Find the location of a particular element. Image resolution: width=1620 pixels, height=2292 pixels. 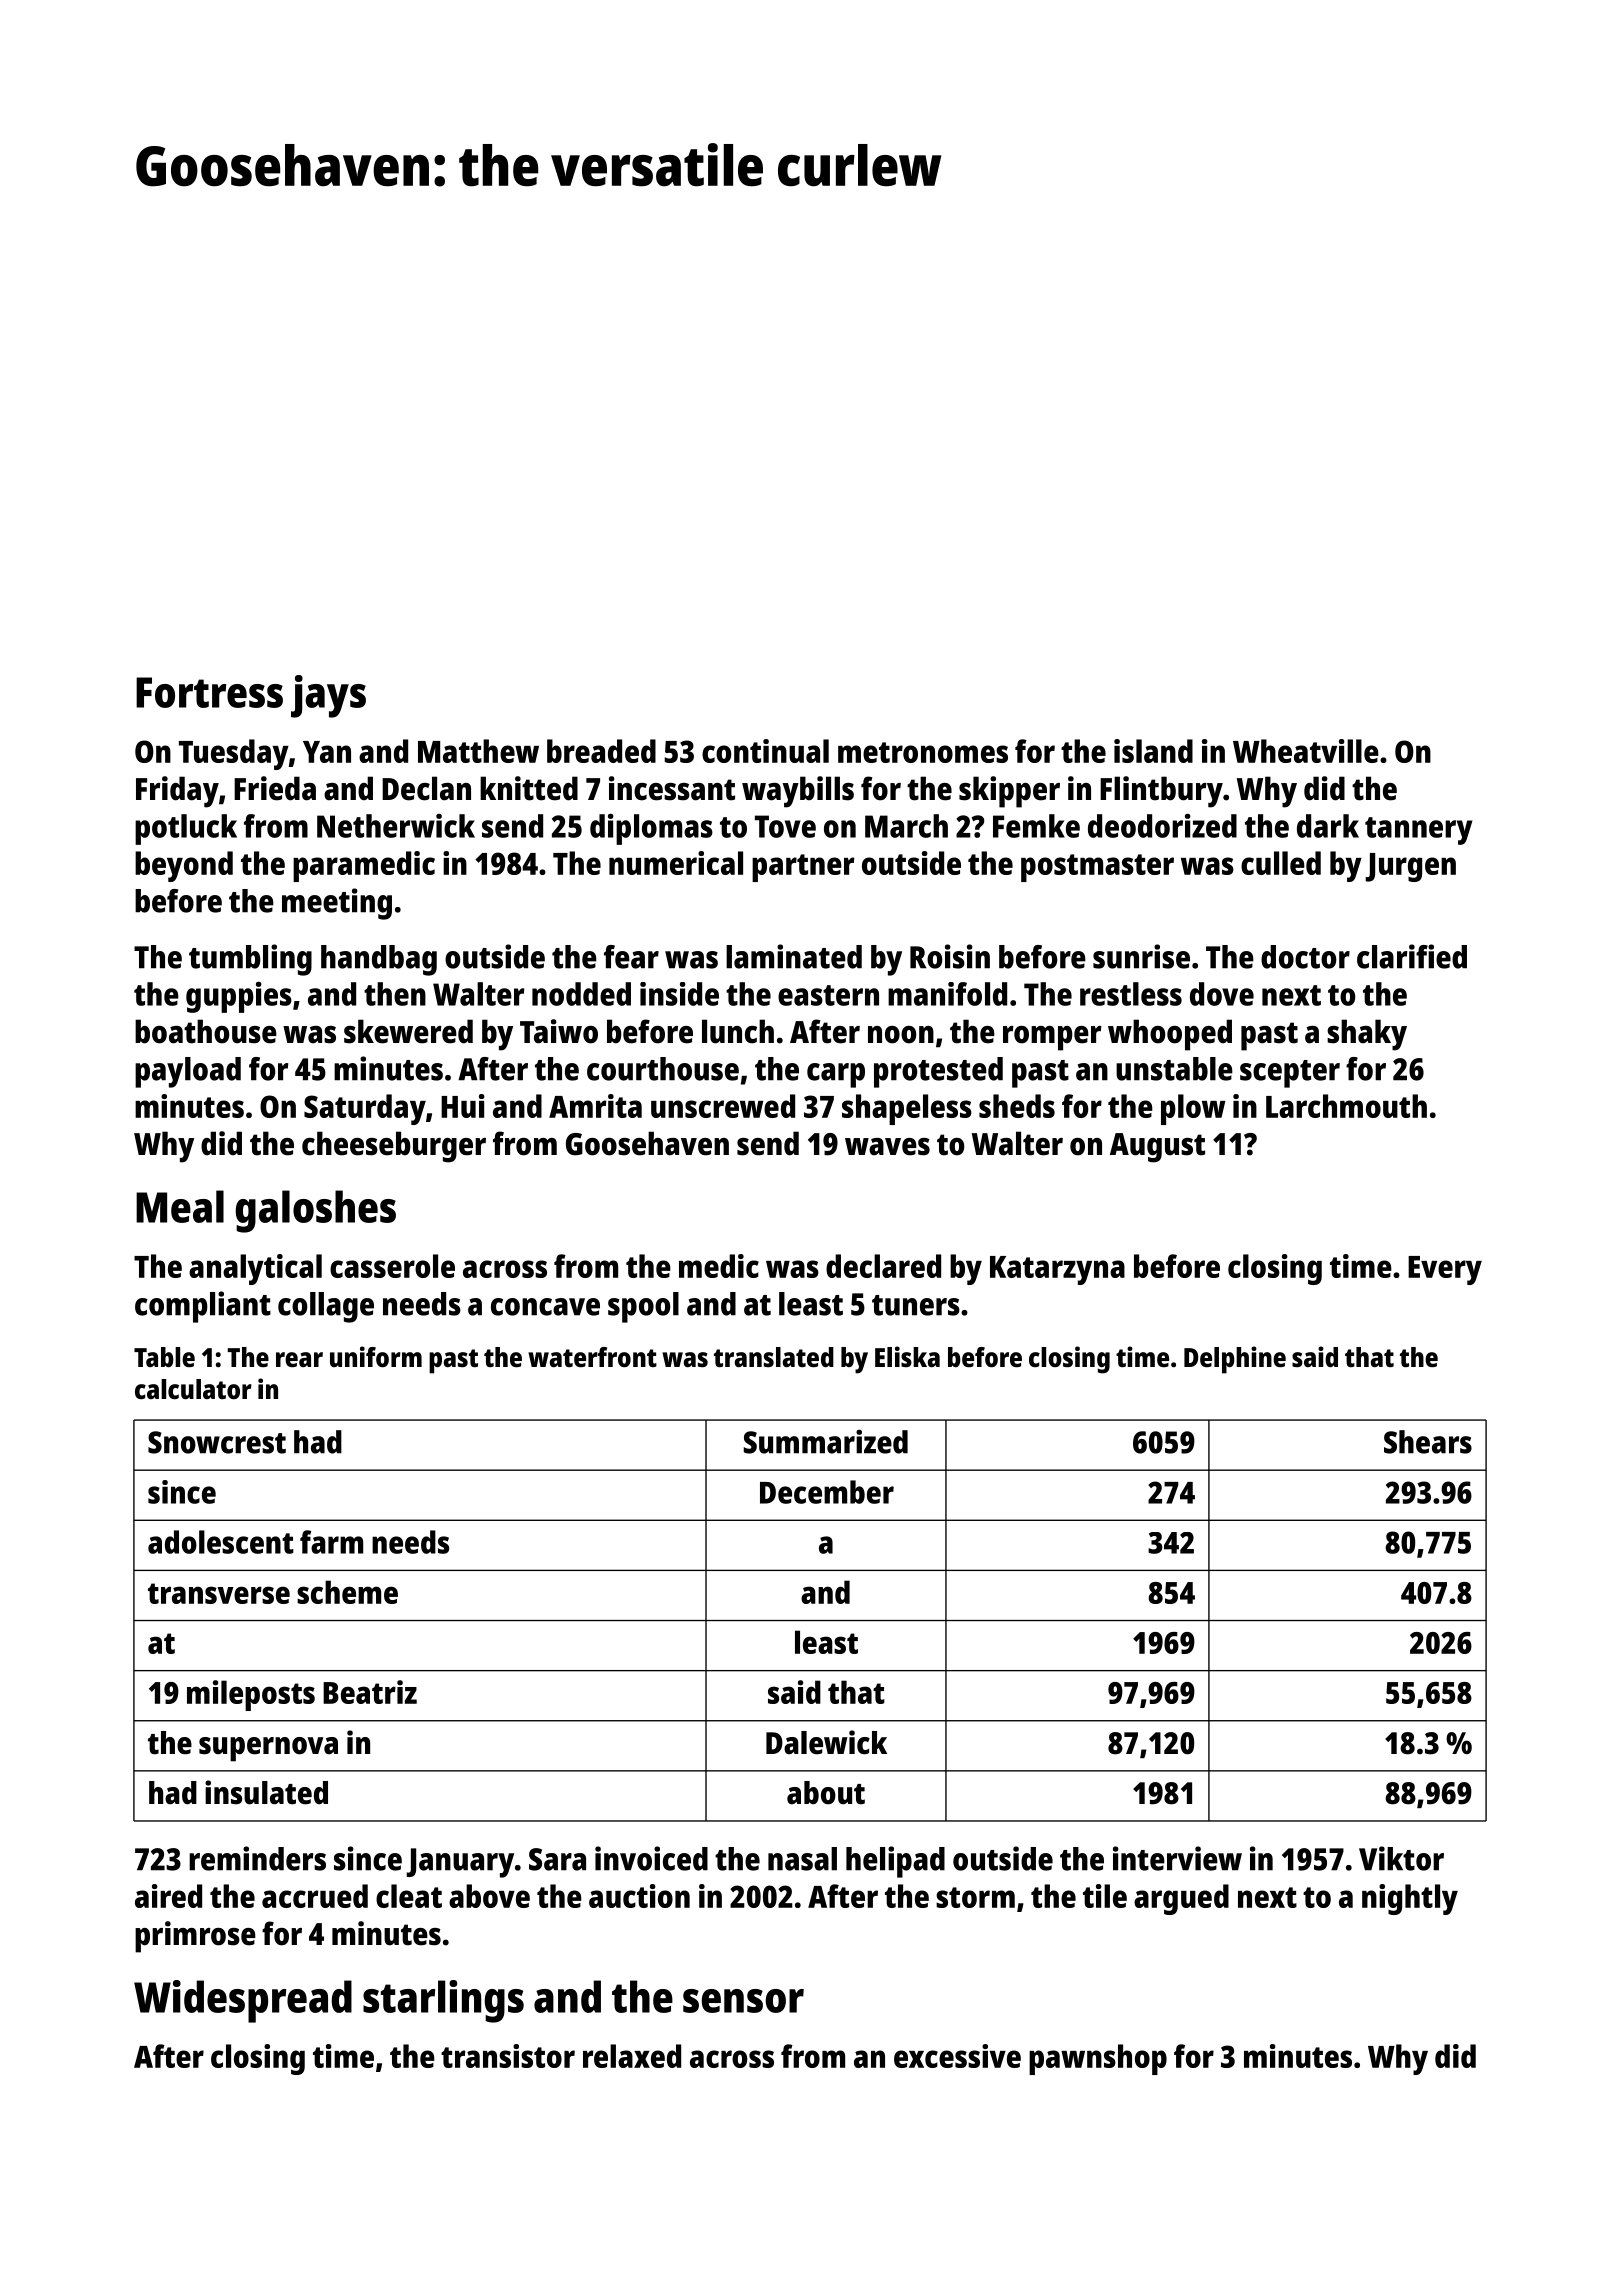

Every is located at coordinates (1445, 1270).
